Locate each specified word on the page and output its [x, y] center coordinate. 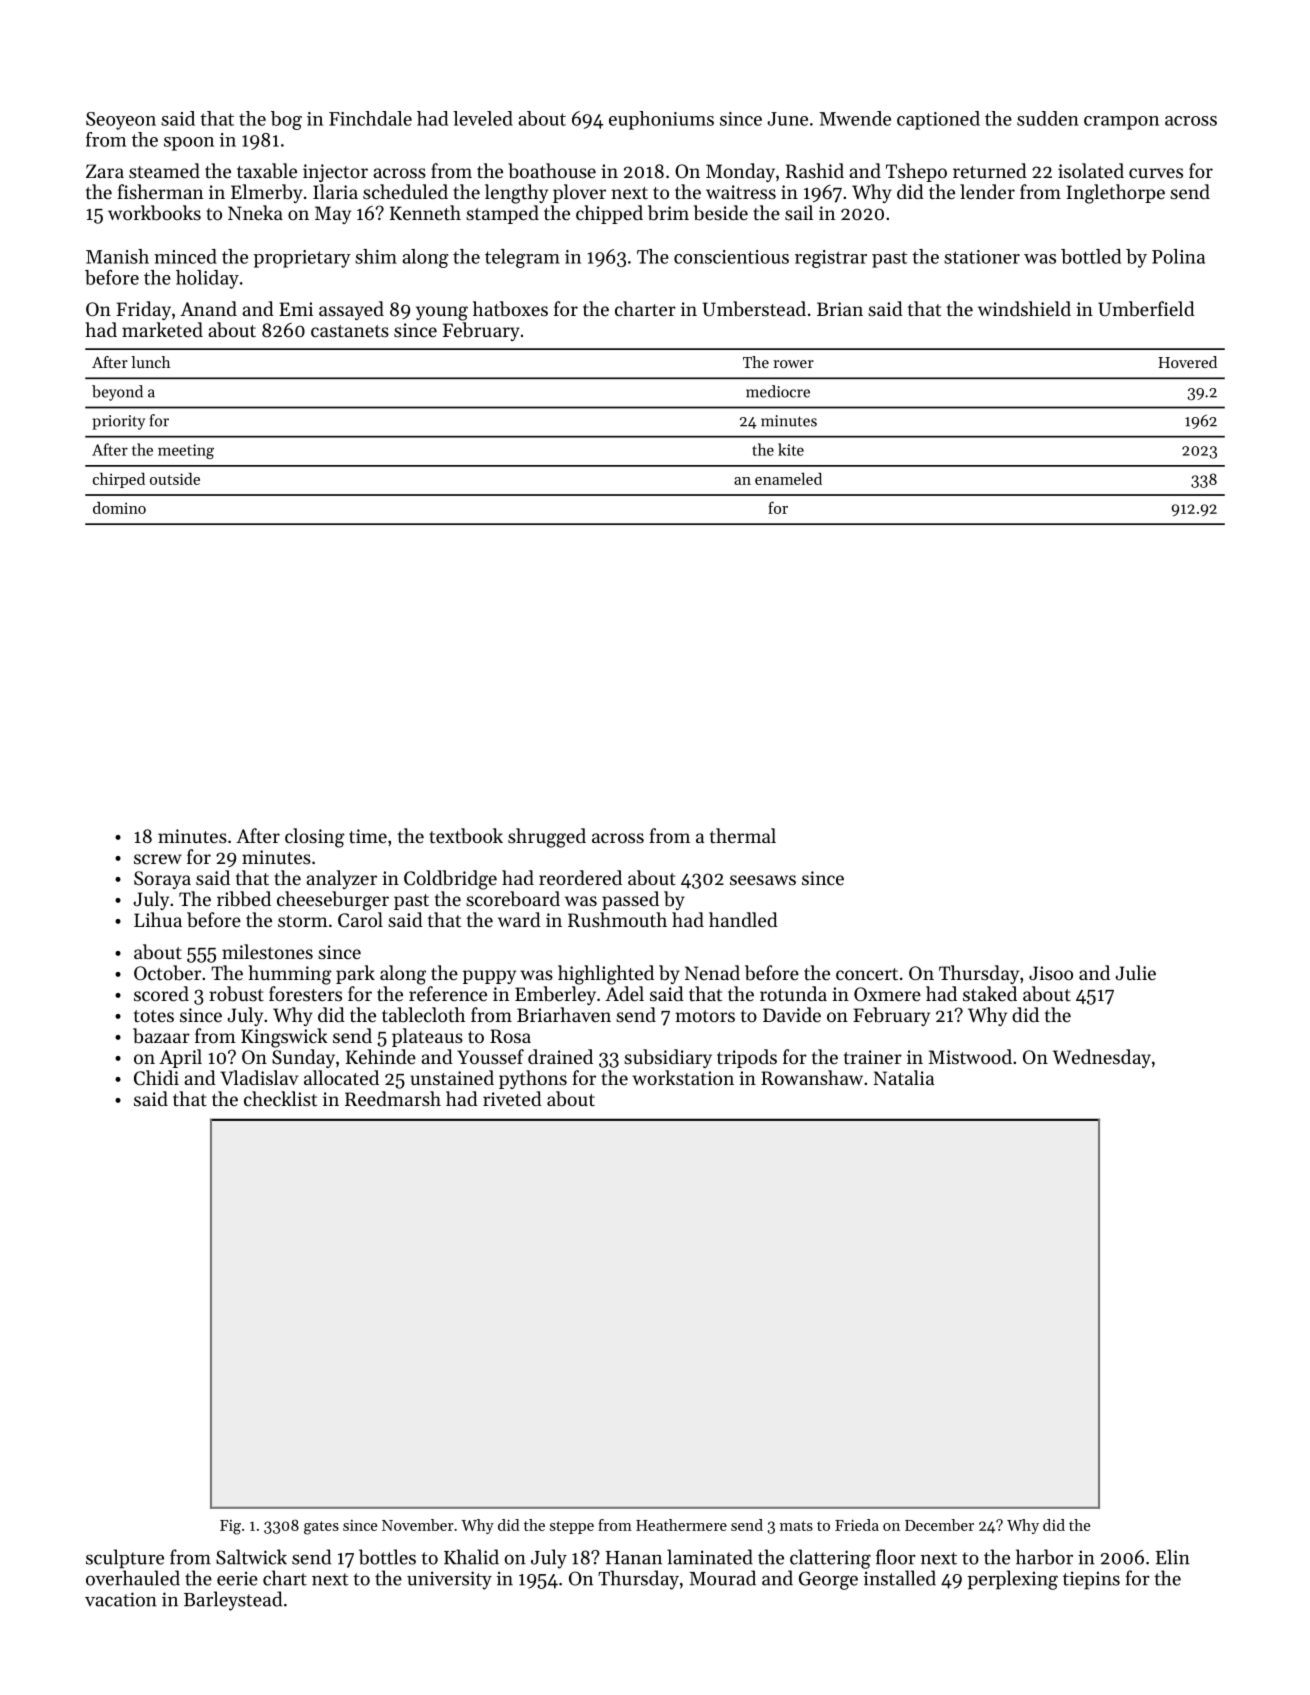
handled [743, 919]
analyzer [341, 879]
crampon [1121, 123]
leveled [483, 118]
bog [286, 120]
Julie [1135, 972]
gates [321, 1528]
